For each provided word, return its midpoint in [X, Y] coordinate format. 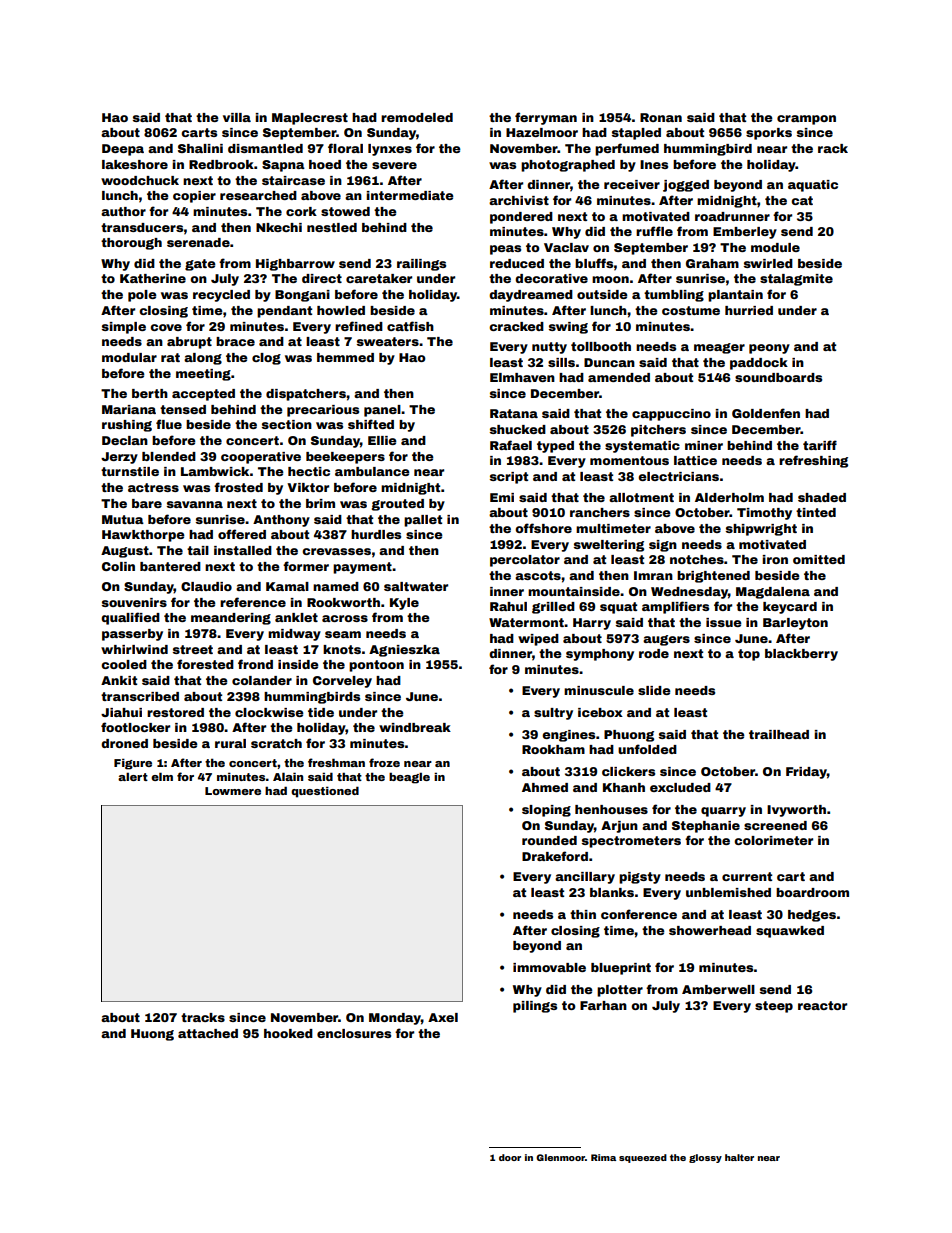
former [306, 566]
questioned [325, 792]
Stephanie [706, 827]
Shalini [200, 148]
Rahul [508, 606]
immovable [549, 967]
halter [739, 1157]
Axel [443, 1017]
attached [208, 1033]
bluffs [594, 263]
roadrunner [732, 216]
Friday [806, 773]
